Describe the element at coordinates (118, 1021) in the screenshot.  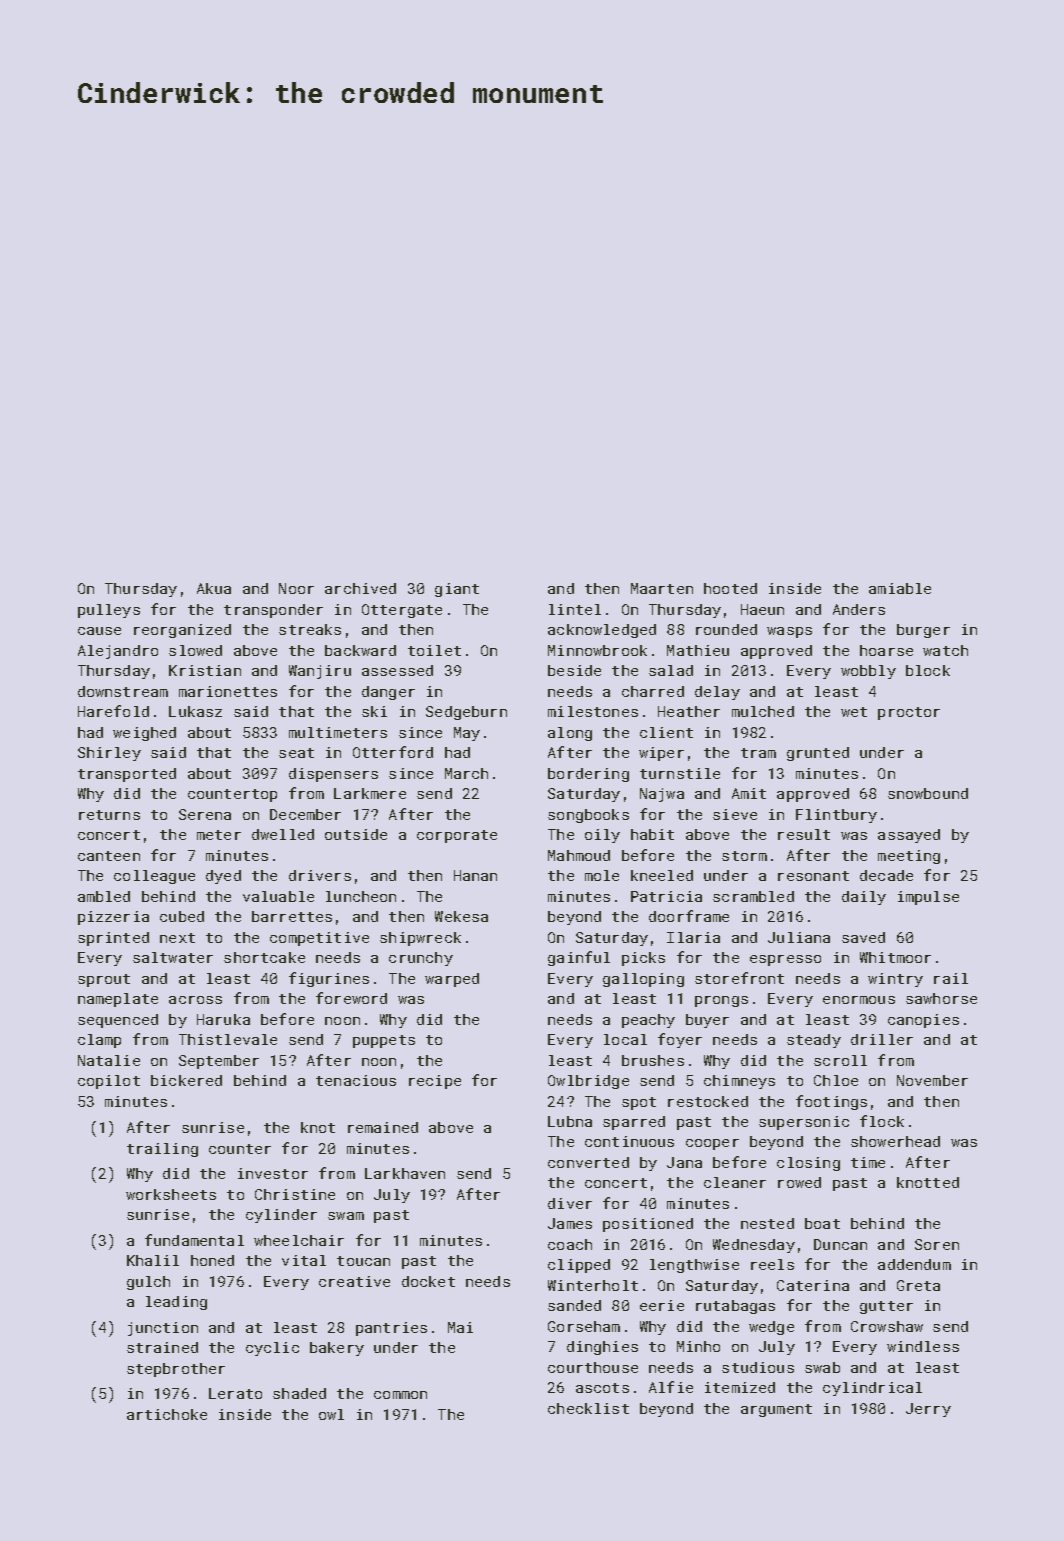
I see `sequenced` at that location.
